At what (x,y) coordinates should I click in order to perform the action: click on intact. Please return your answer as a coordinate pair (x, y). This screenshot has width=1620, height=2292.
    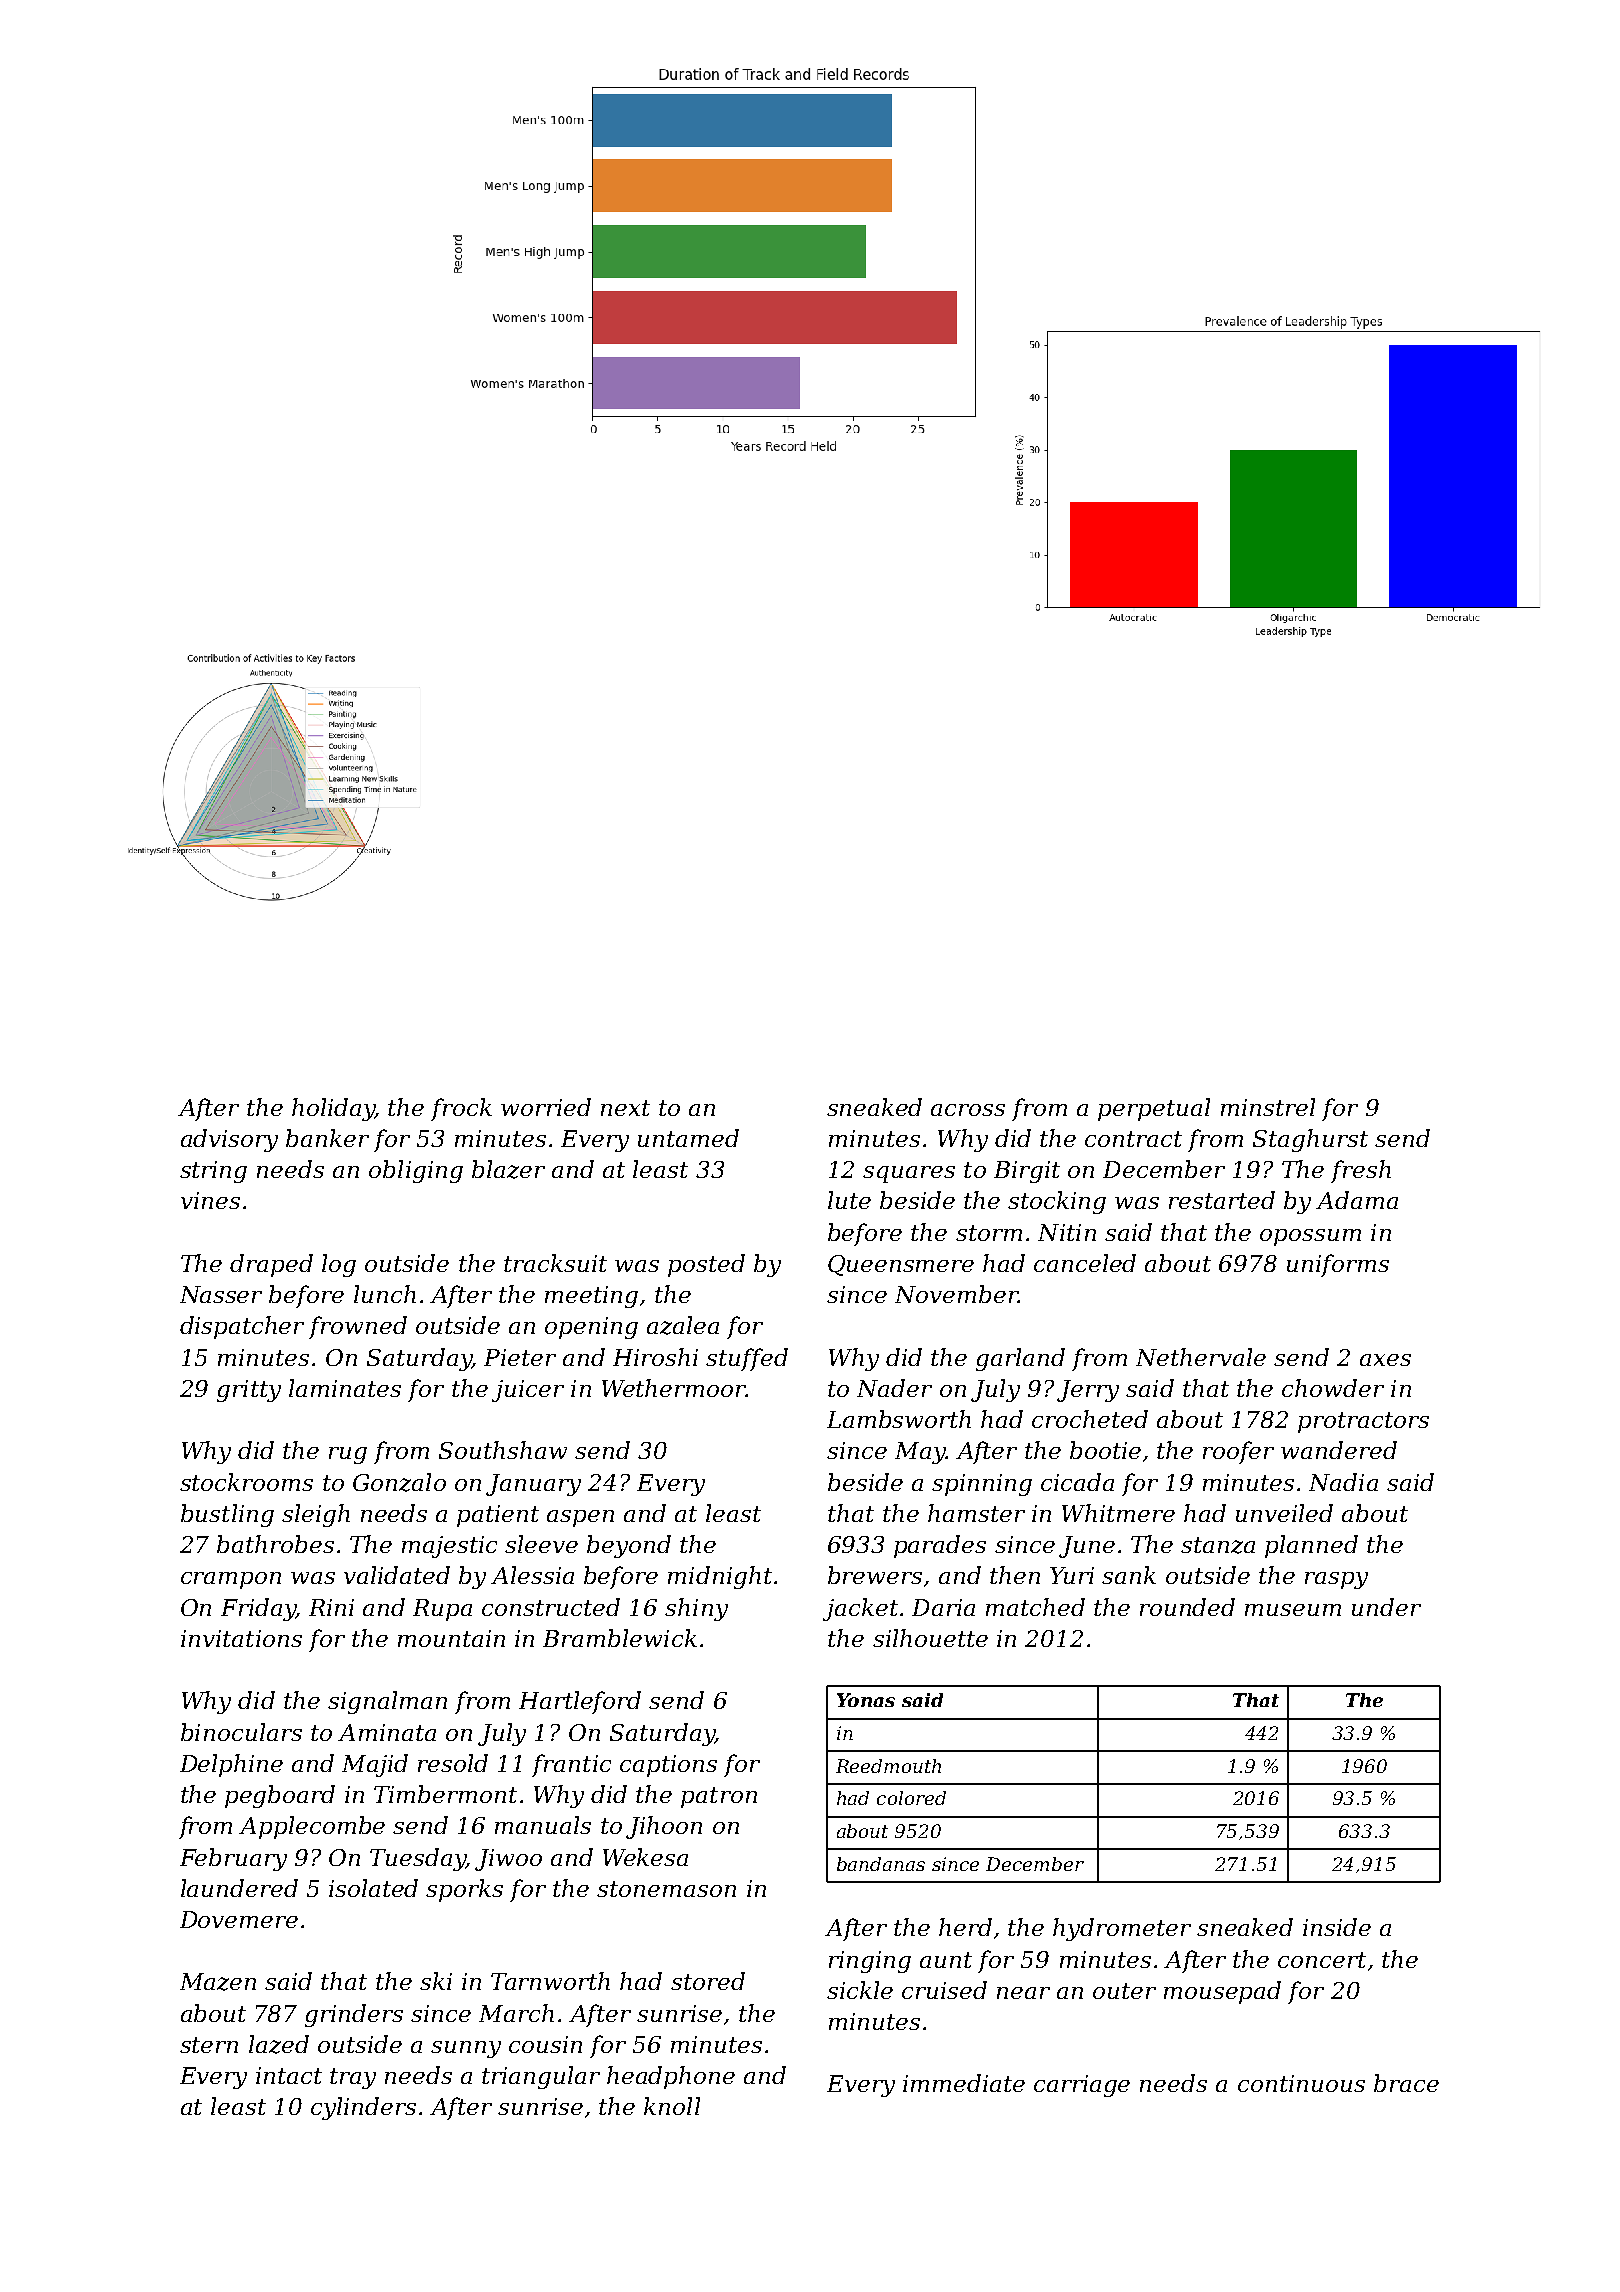
    Looking at the image, I should click on (289, 2075).
